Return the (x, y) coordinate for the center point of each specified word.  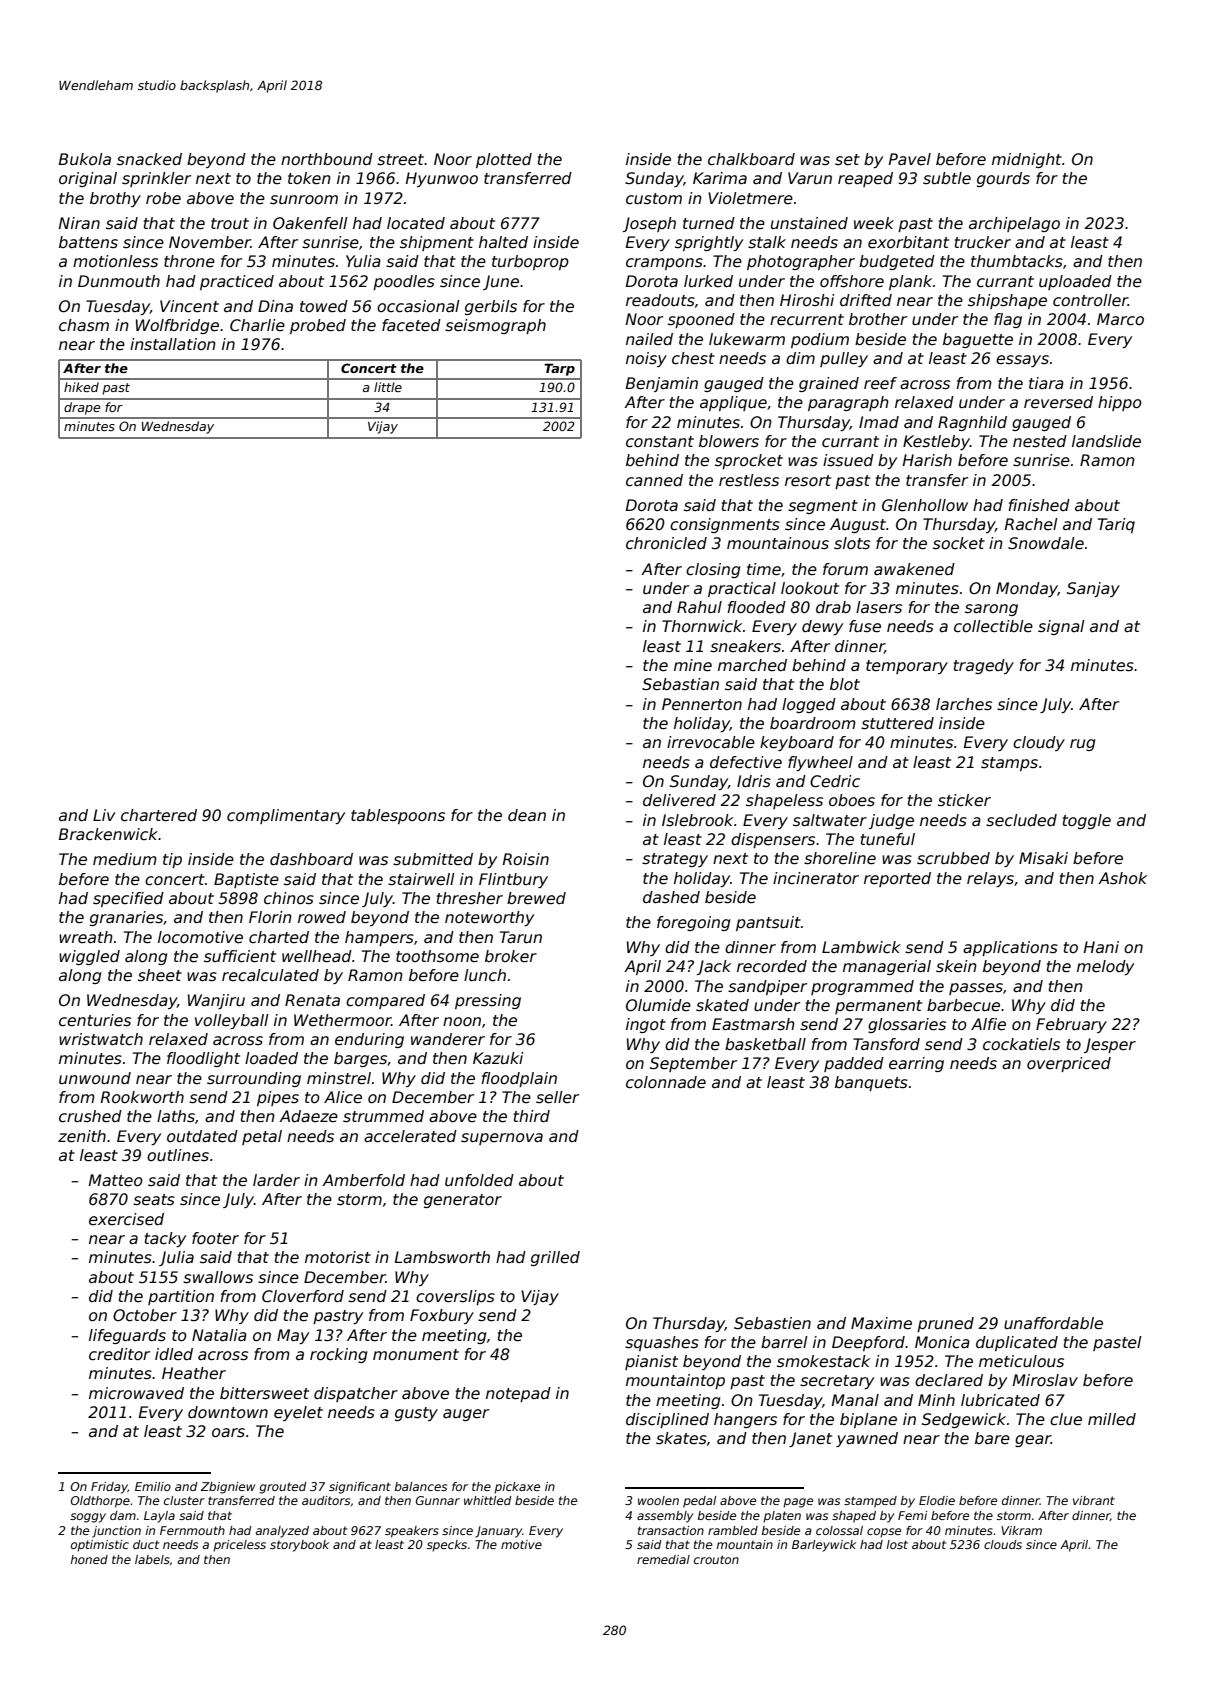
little (388, 387)
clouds (1003, 1544)
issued (848, 460)
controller (1090, 300)
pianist (651, 1362)
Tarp (559, 369)
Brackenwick (108, 834)
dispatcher (356, 1394)
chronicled (666, 543)
